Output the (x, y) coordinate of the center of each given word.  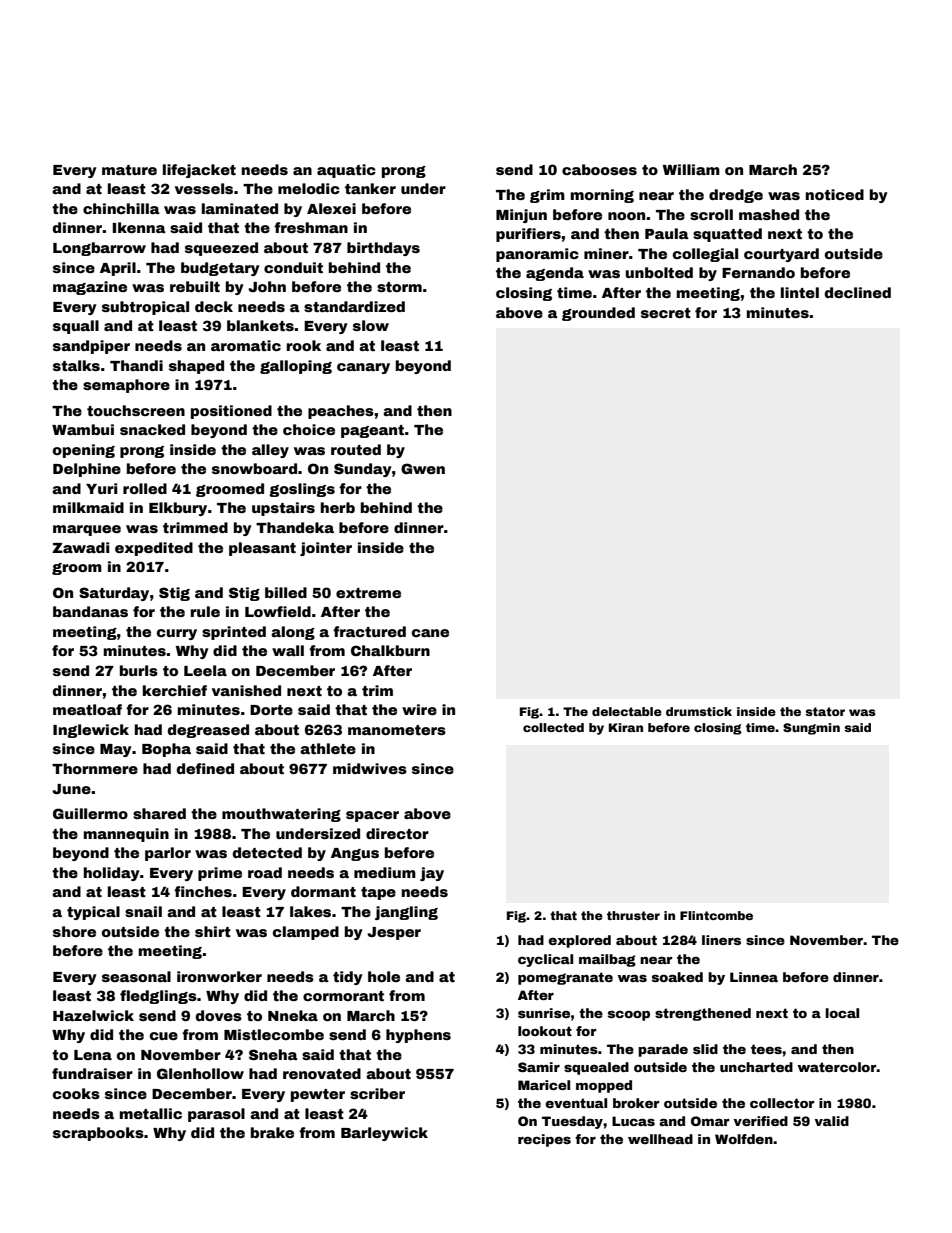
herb (338, 507)
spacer (372, 816)
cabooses (599, 169)
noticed (835, 194)
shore (74, 931)
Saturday (114, 594)
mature (129, 170)
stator (825, 711)
